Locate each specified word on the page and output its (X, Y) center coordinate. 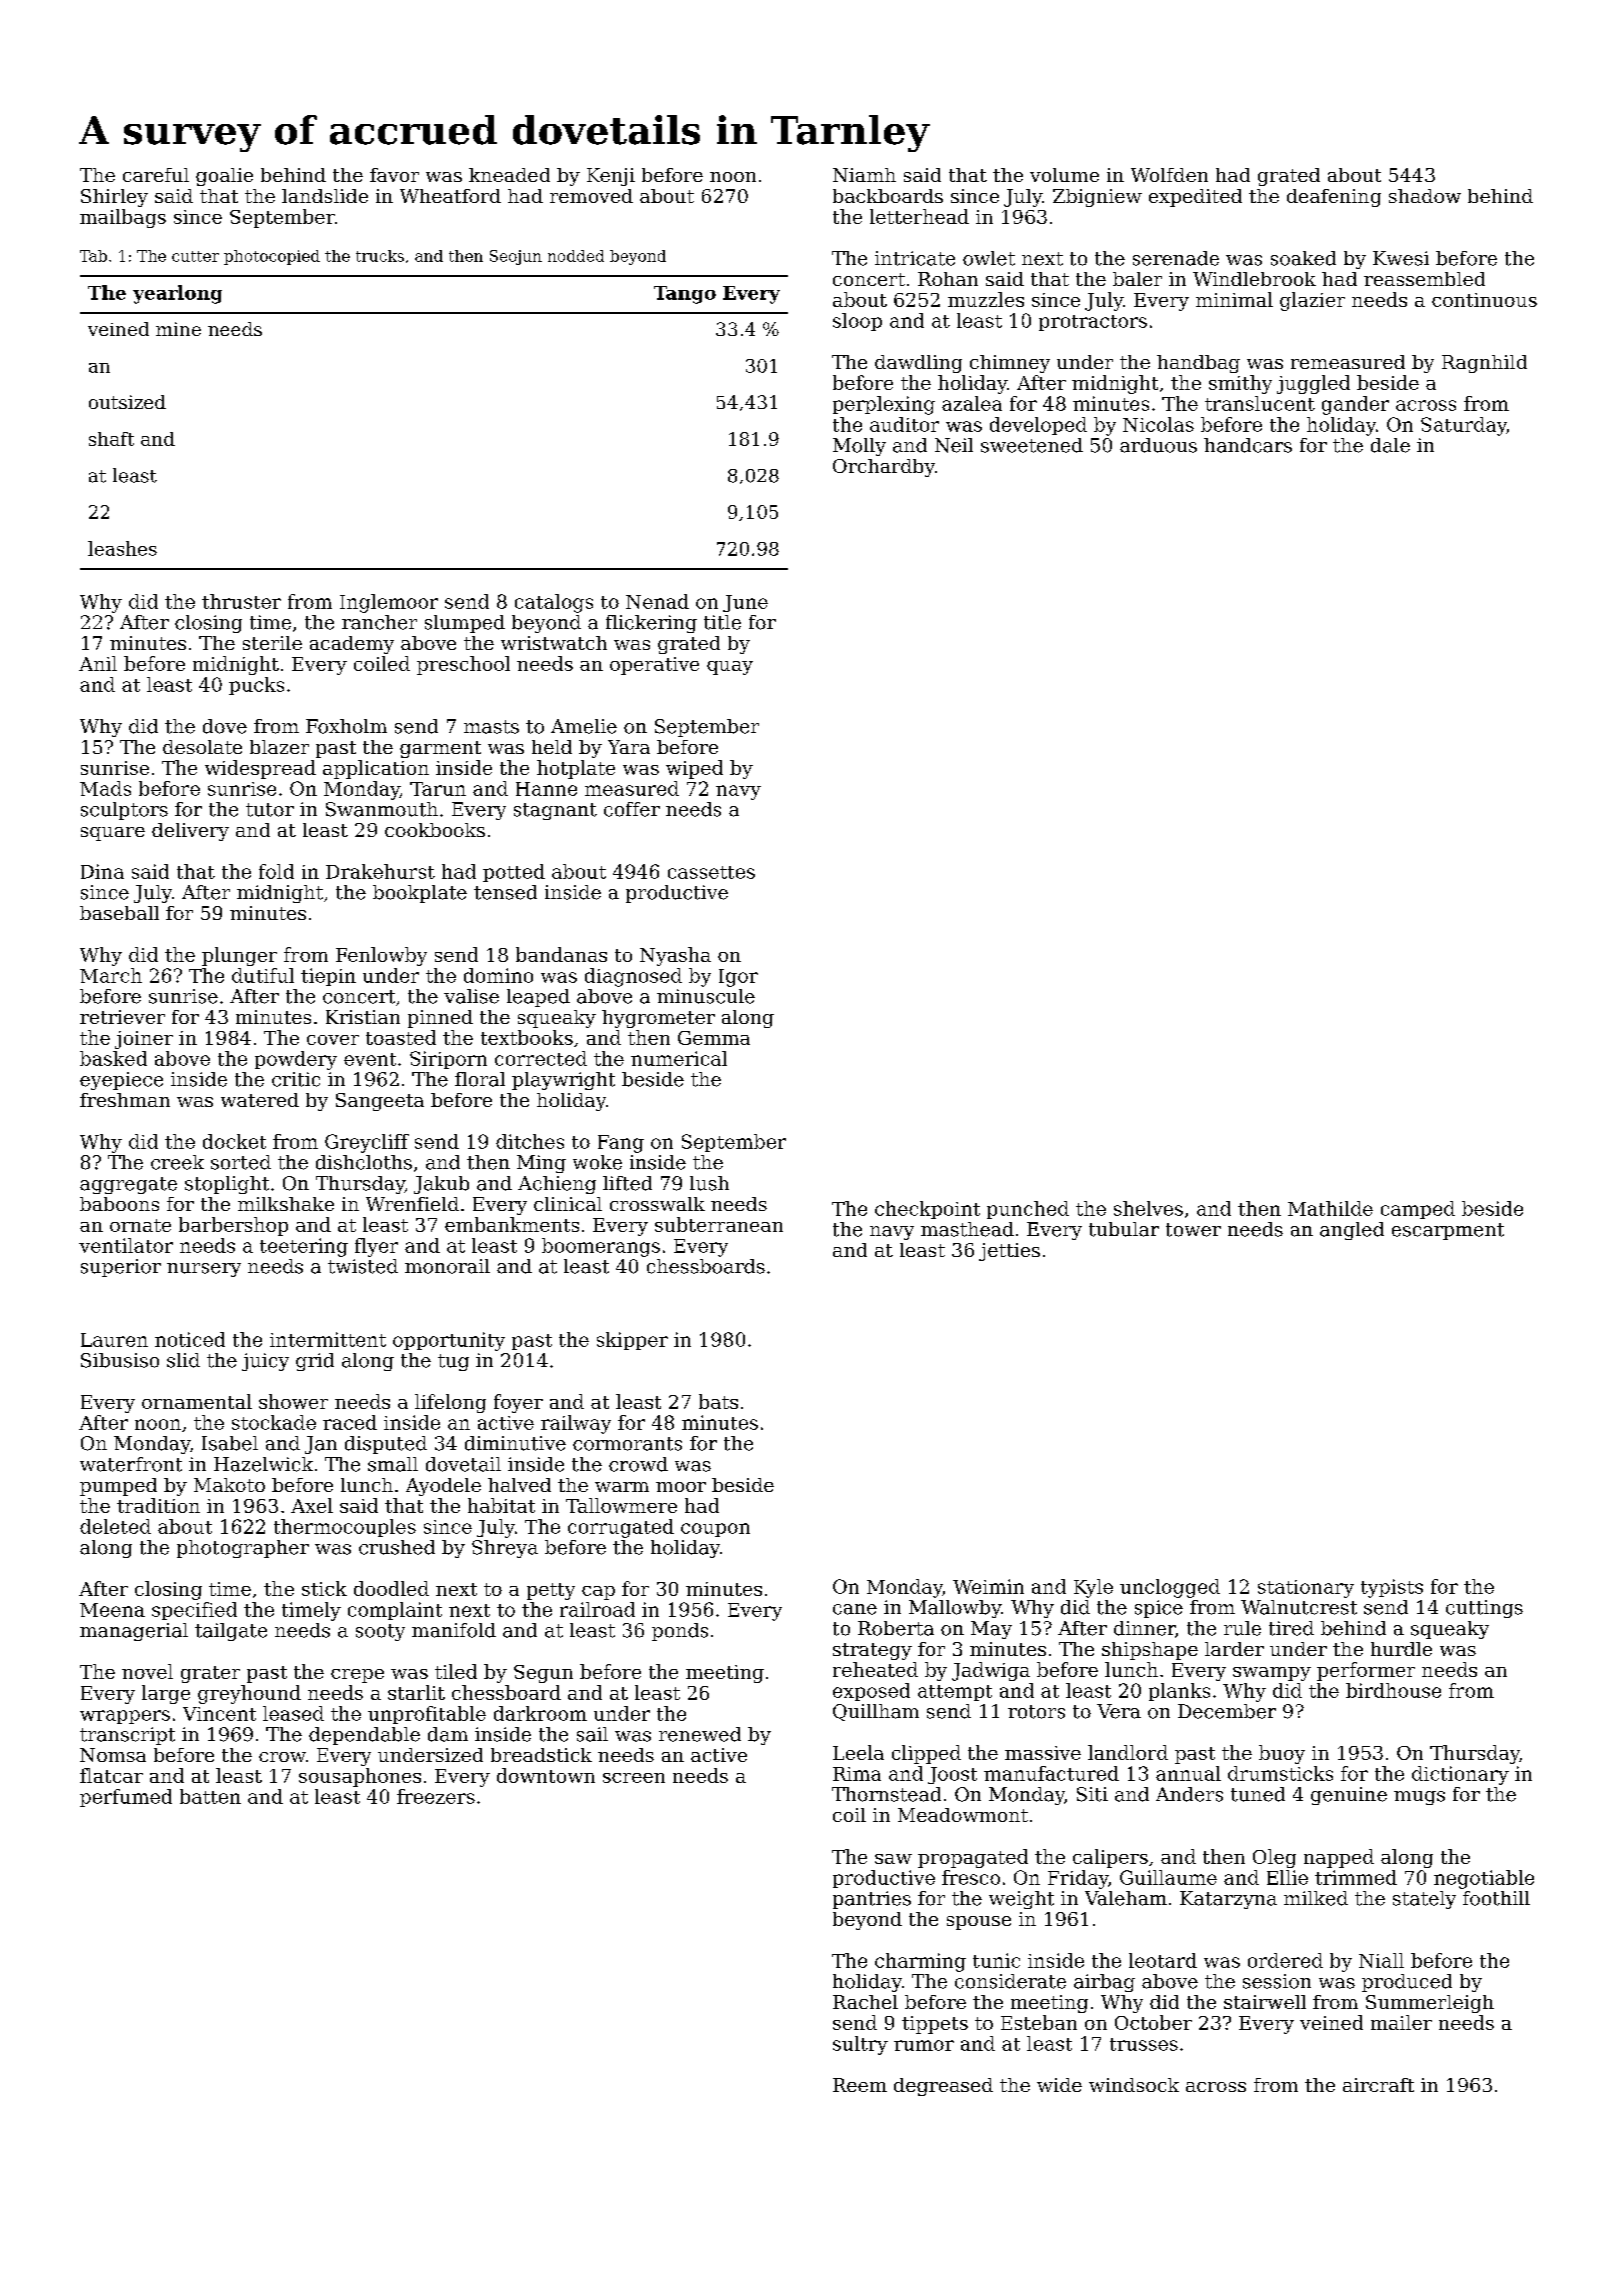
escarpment (1448, 1231)
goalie (224, 177)
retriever (122, 1017)
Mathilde (1330, 1208)
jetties (1009, 1252)
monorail (447, 1266)
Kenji (611, 177)
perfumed (126, 1798)
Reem (860, 2085)
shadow (1425, 196)
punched (1028, 1210)
